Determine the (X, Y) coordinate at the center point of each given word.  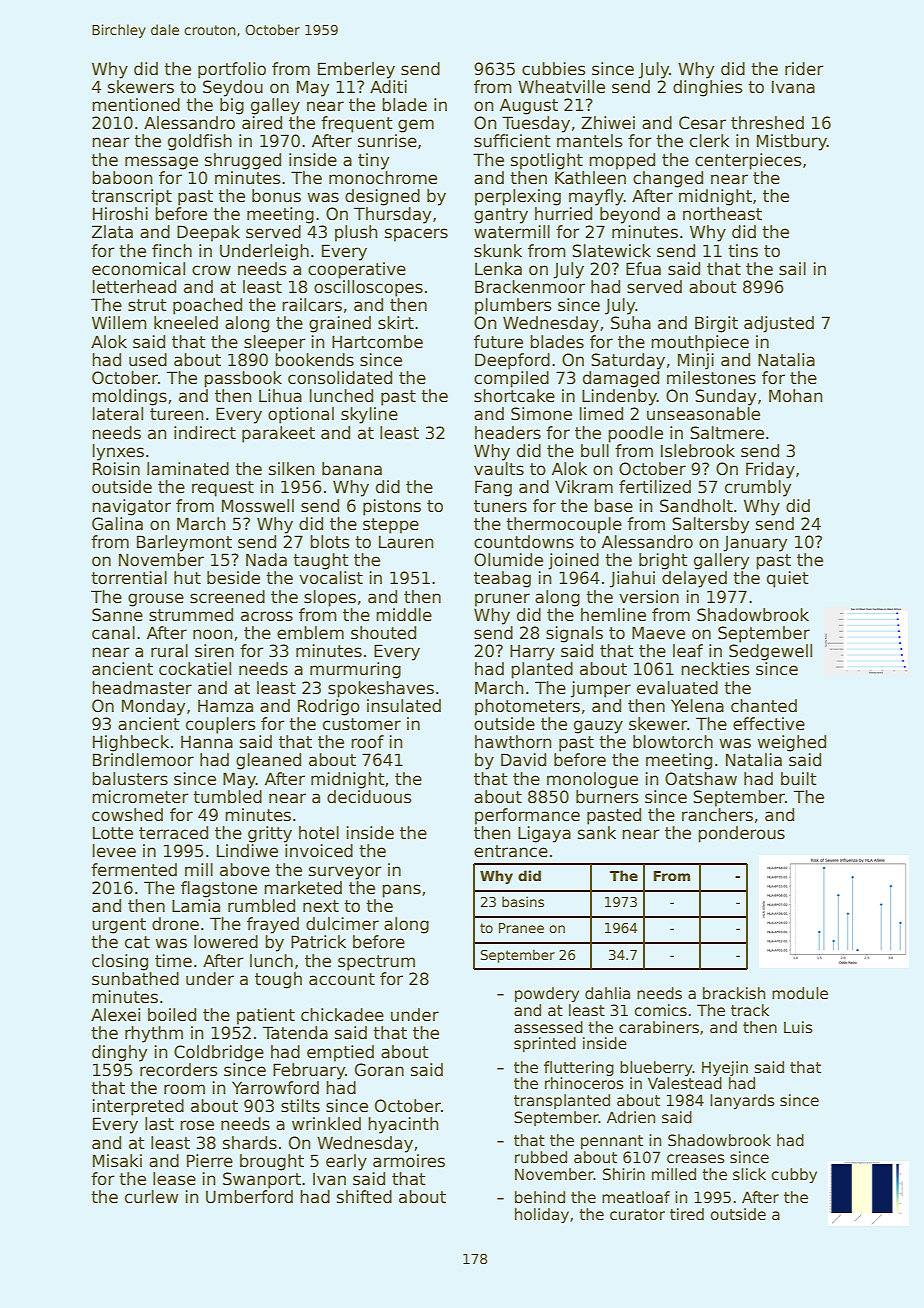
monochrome (383, 178)
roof (367, 742)
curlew (151, 1197)
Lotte (113, 833)
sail (792, 269)
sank (597, 833)
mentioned (136, 105)
